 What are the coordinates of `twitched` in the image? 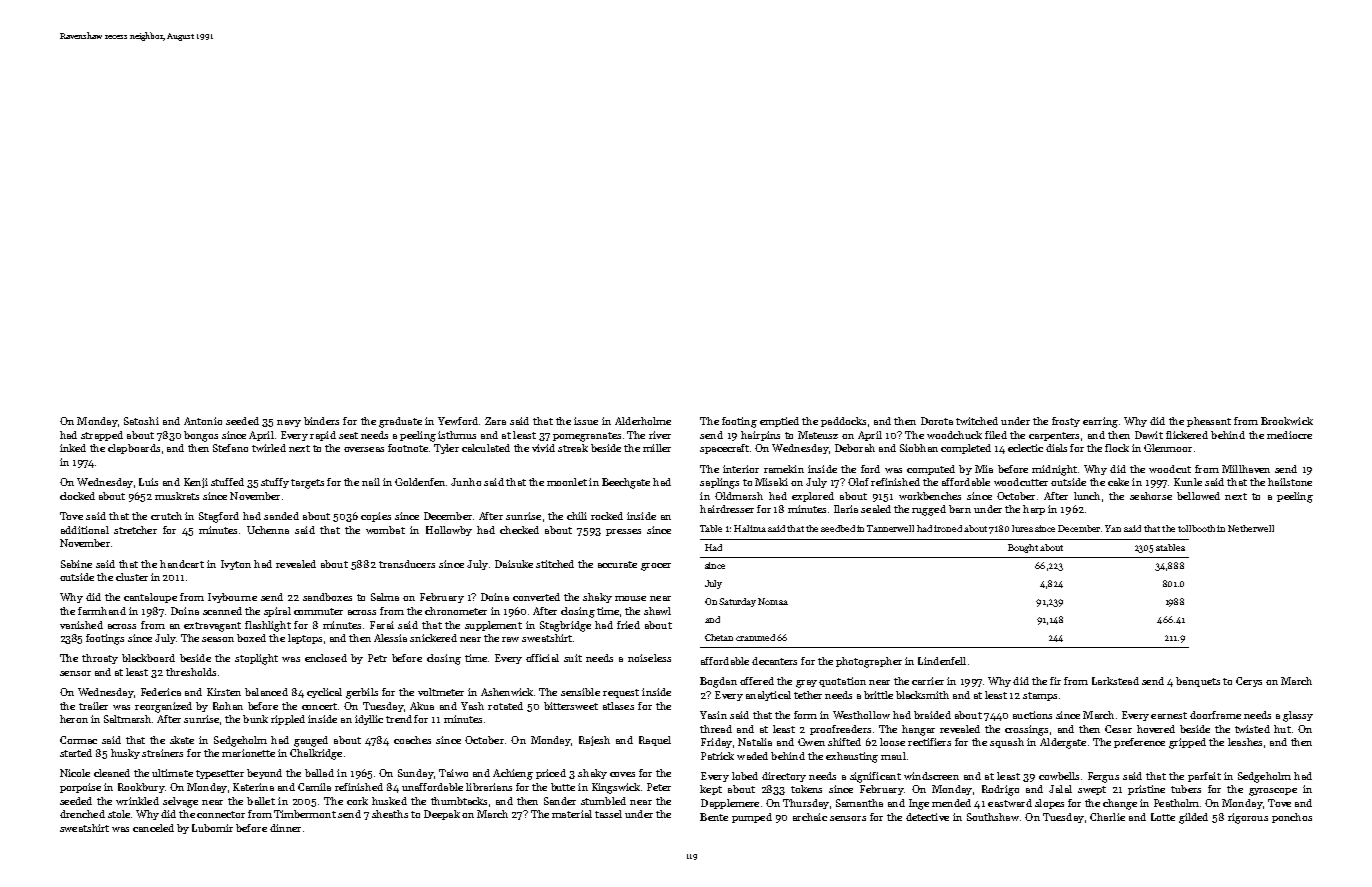 It's located at (977, 421).
